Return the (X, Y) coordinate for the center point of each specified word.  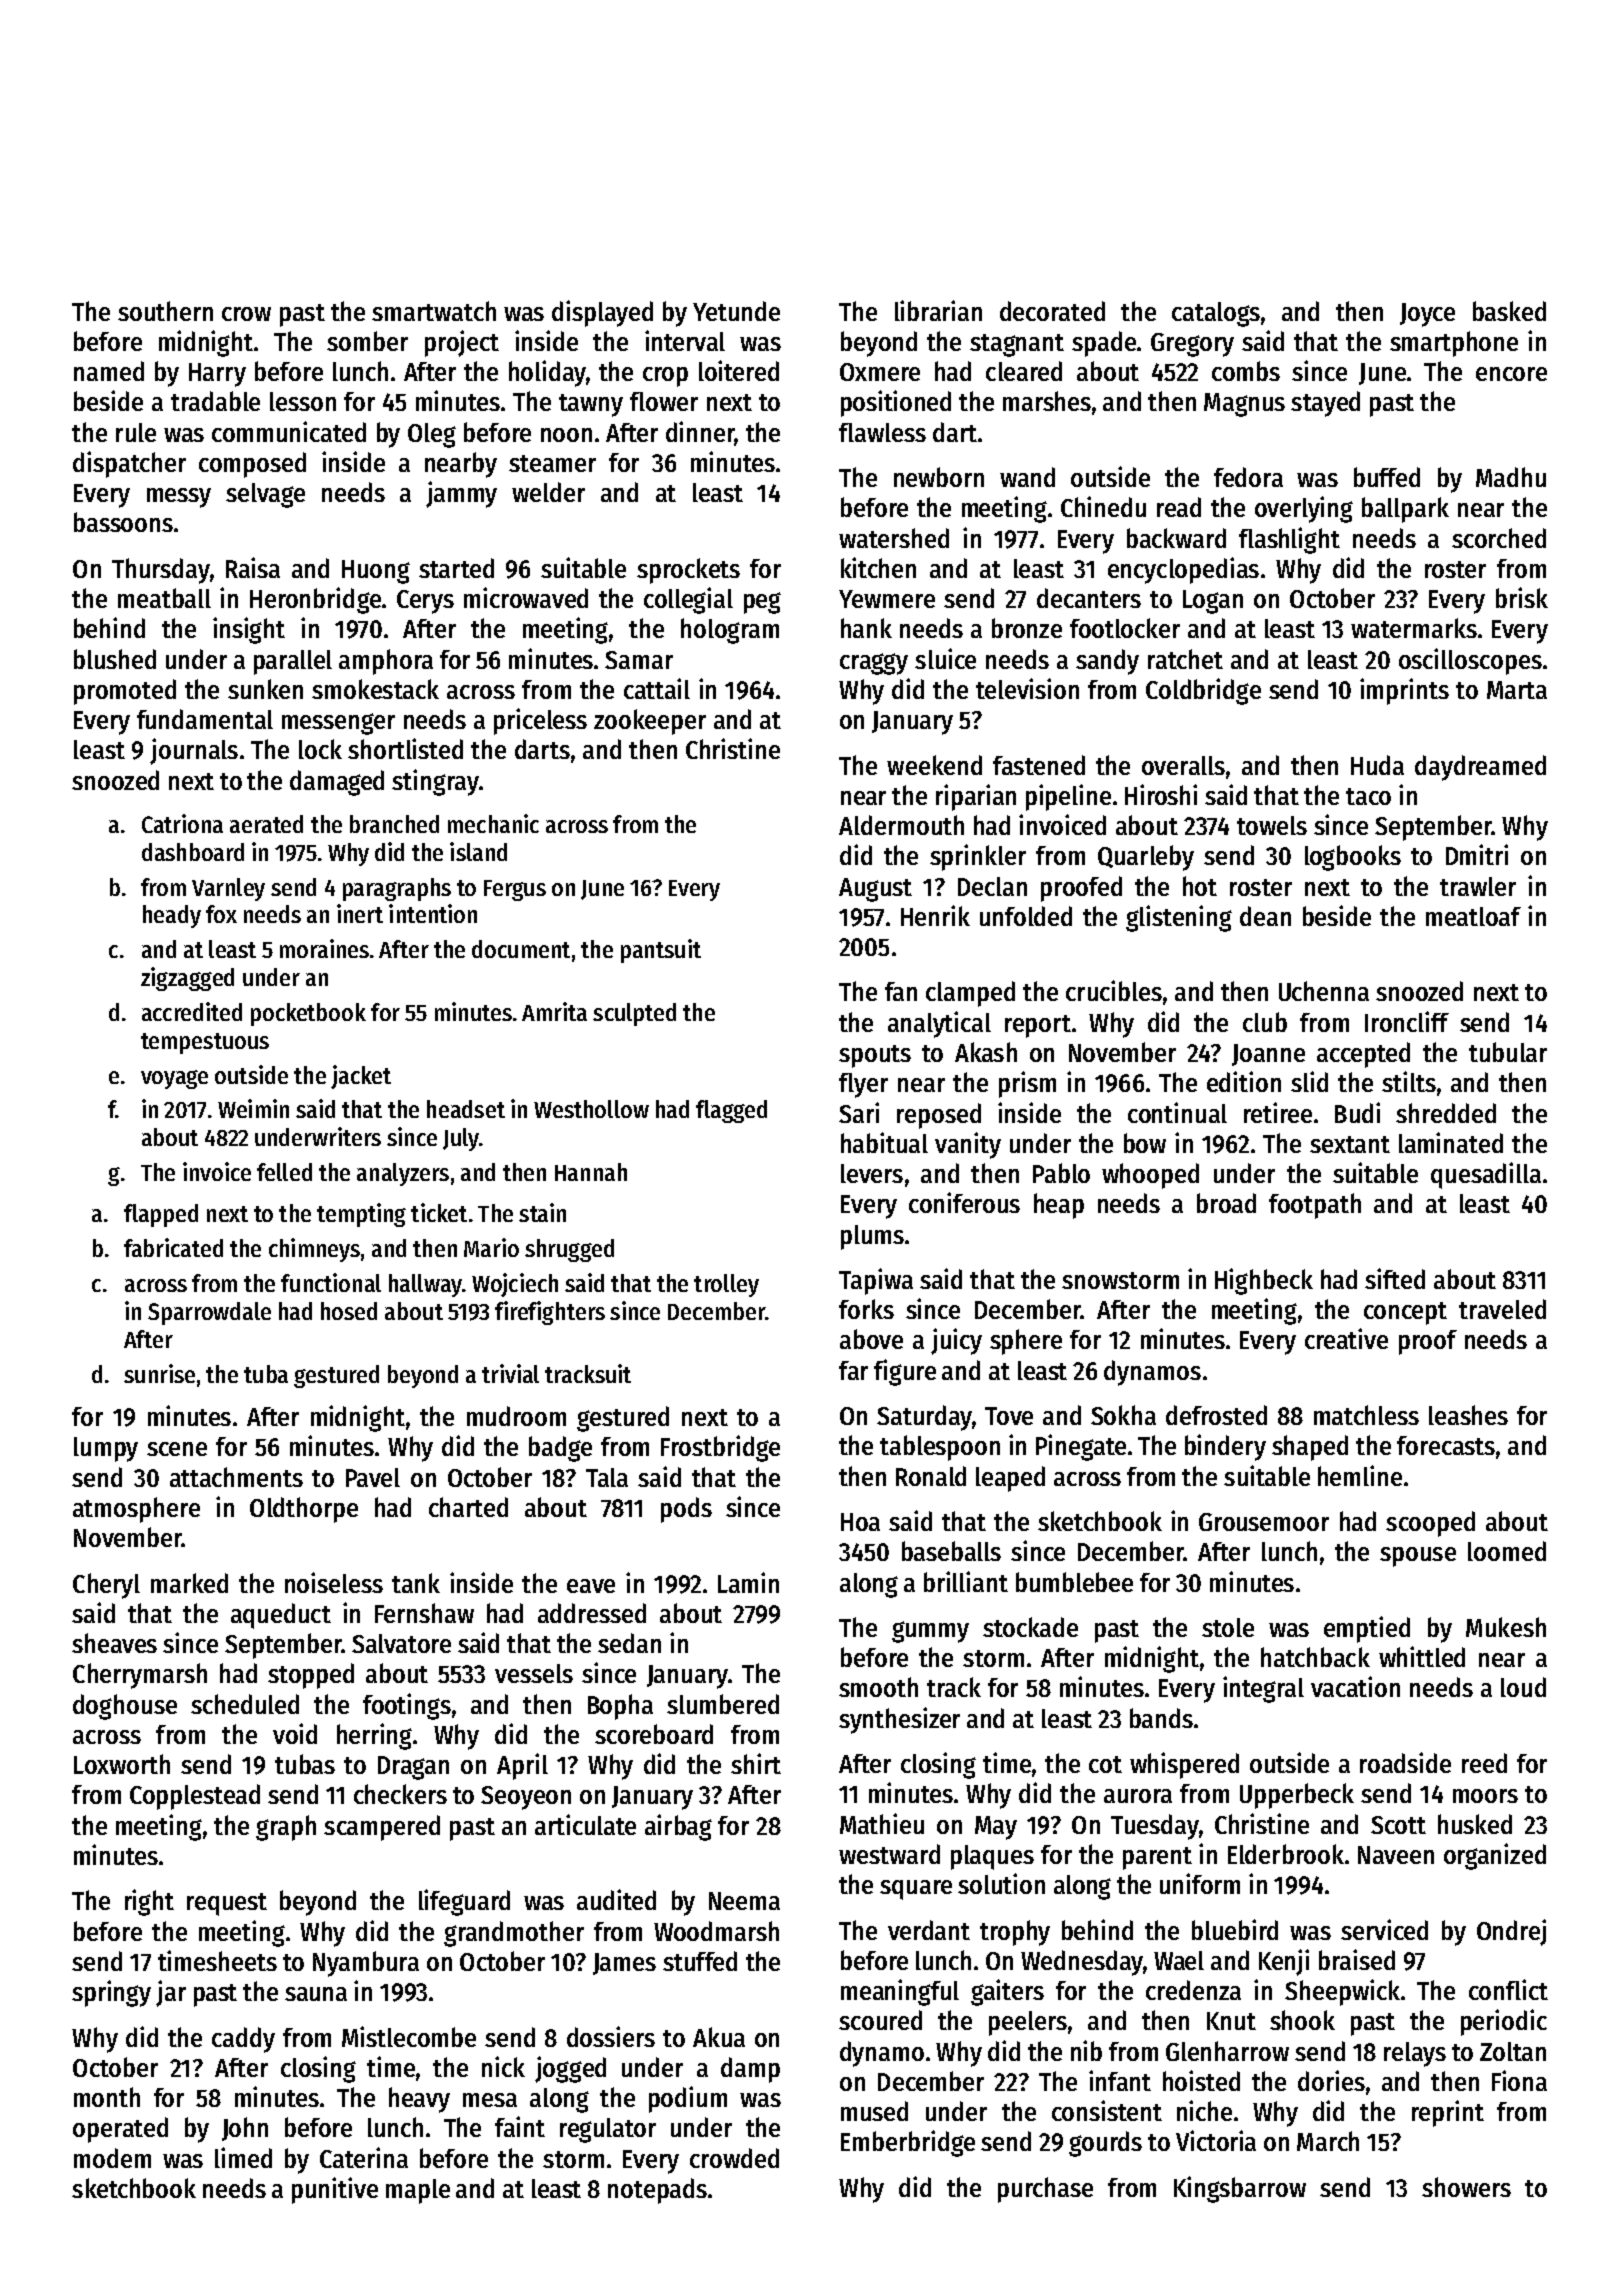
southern (165, 311)
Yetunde (736, 311)
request (227, 1904)
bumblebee (1074, 1582)
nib (1086, 2050)
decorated (1052, 311)
